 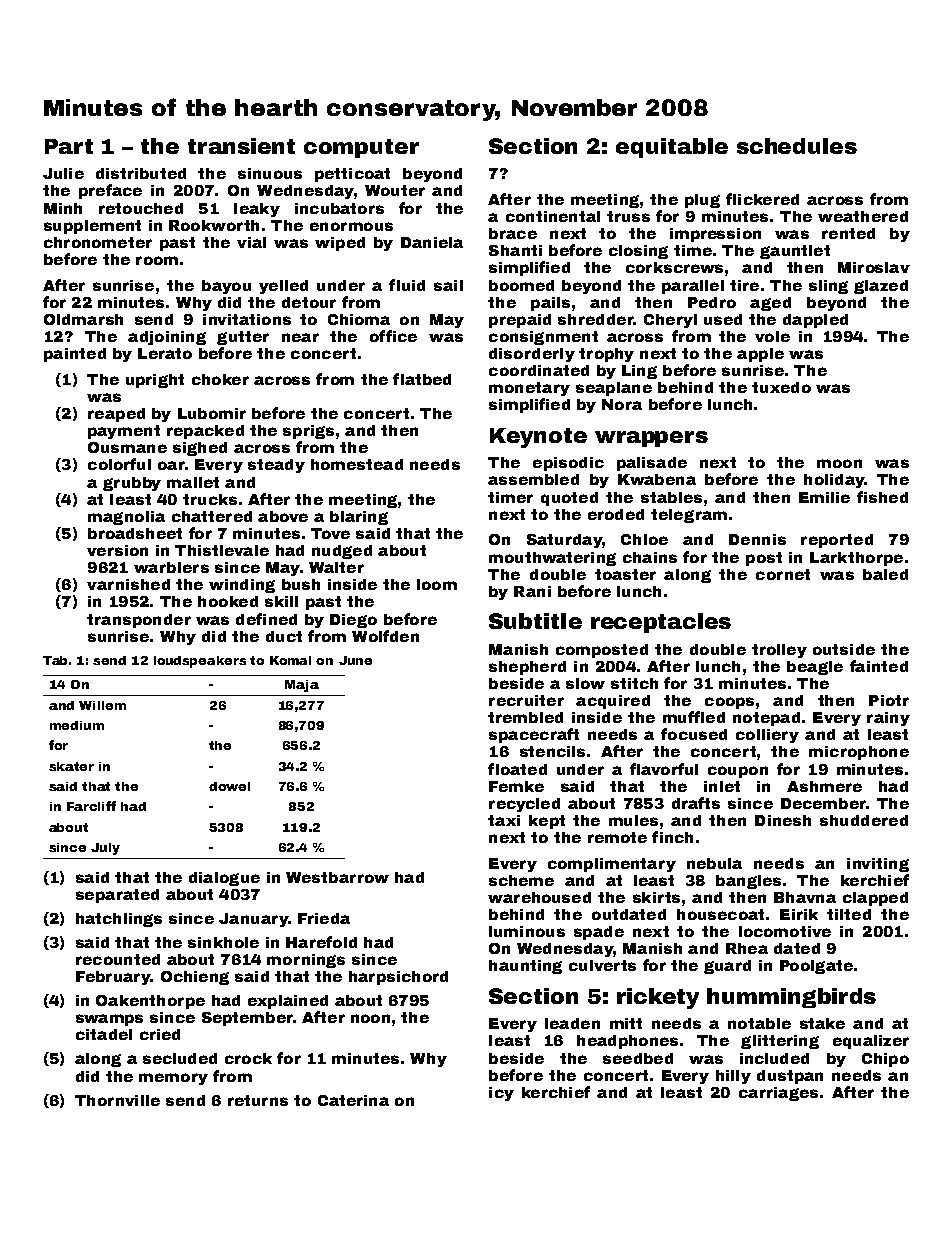 What do you see at coordinates (553, 216) in the page?
I see `continental` at bounding box center [553, 216].
